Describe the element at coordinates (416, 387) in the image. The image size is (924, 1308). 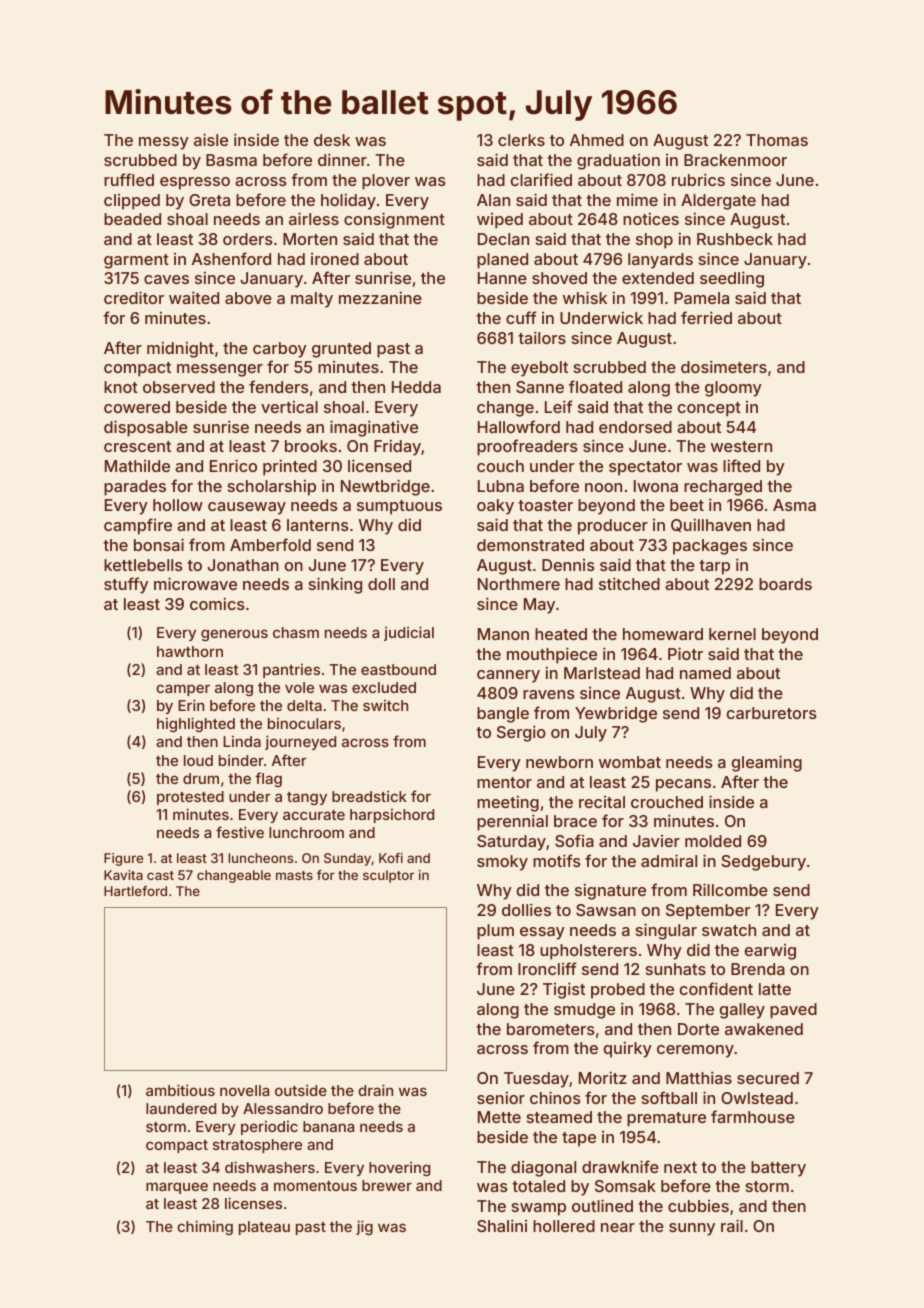
I see `Hedda` at that location.
